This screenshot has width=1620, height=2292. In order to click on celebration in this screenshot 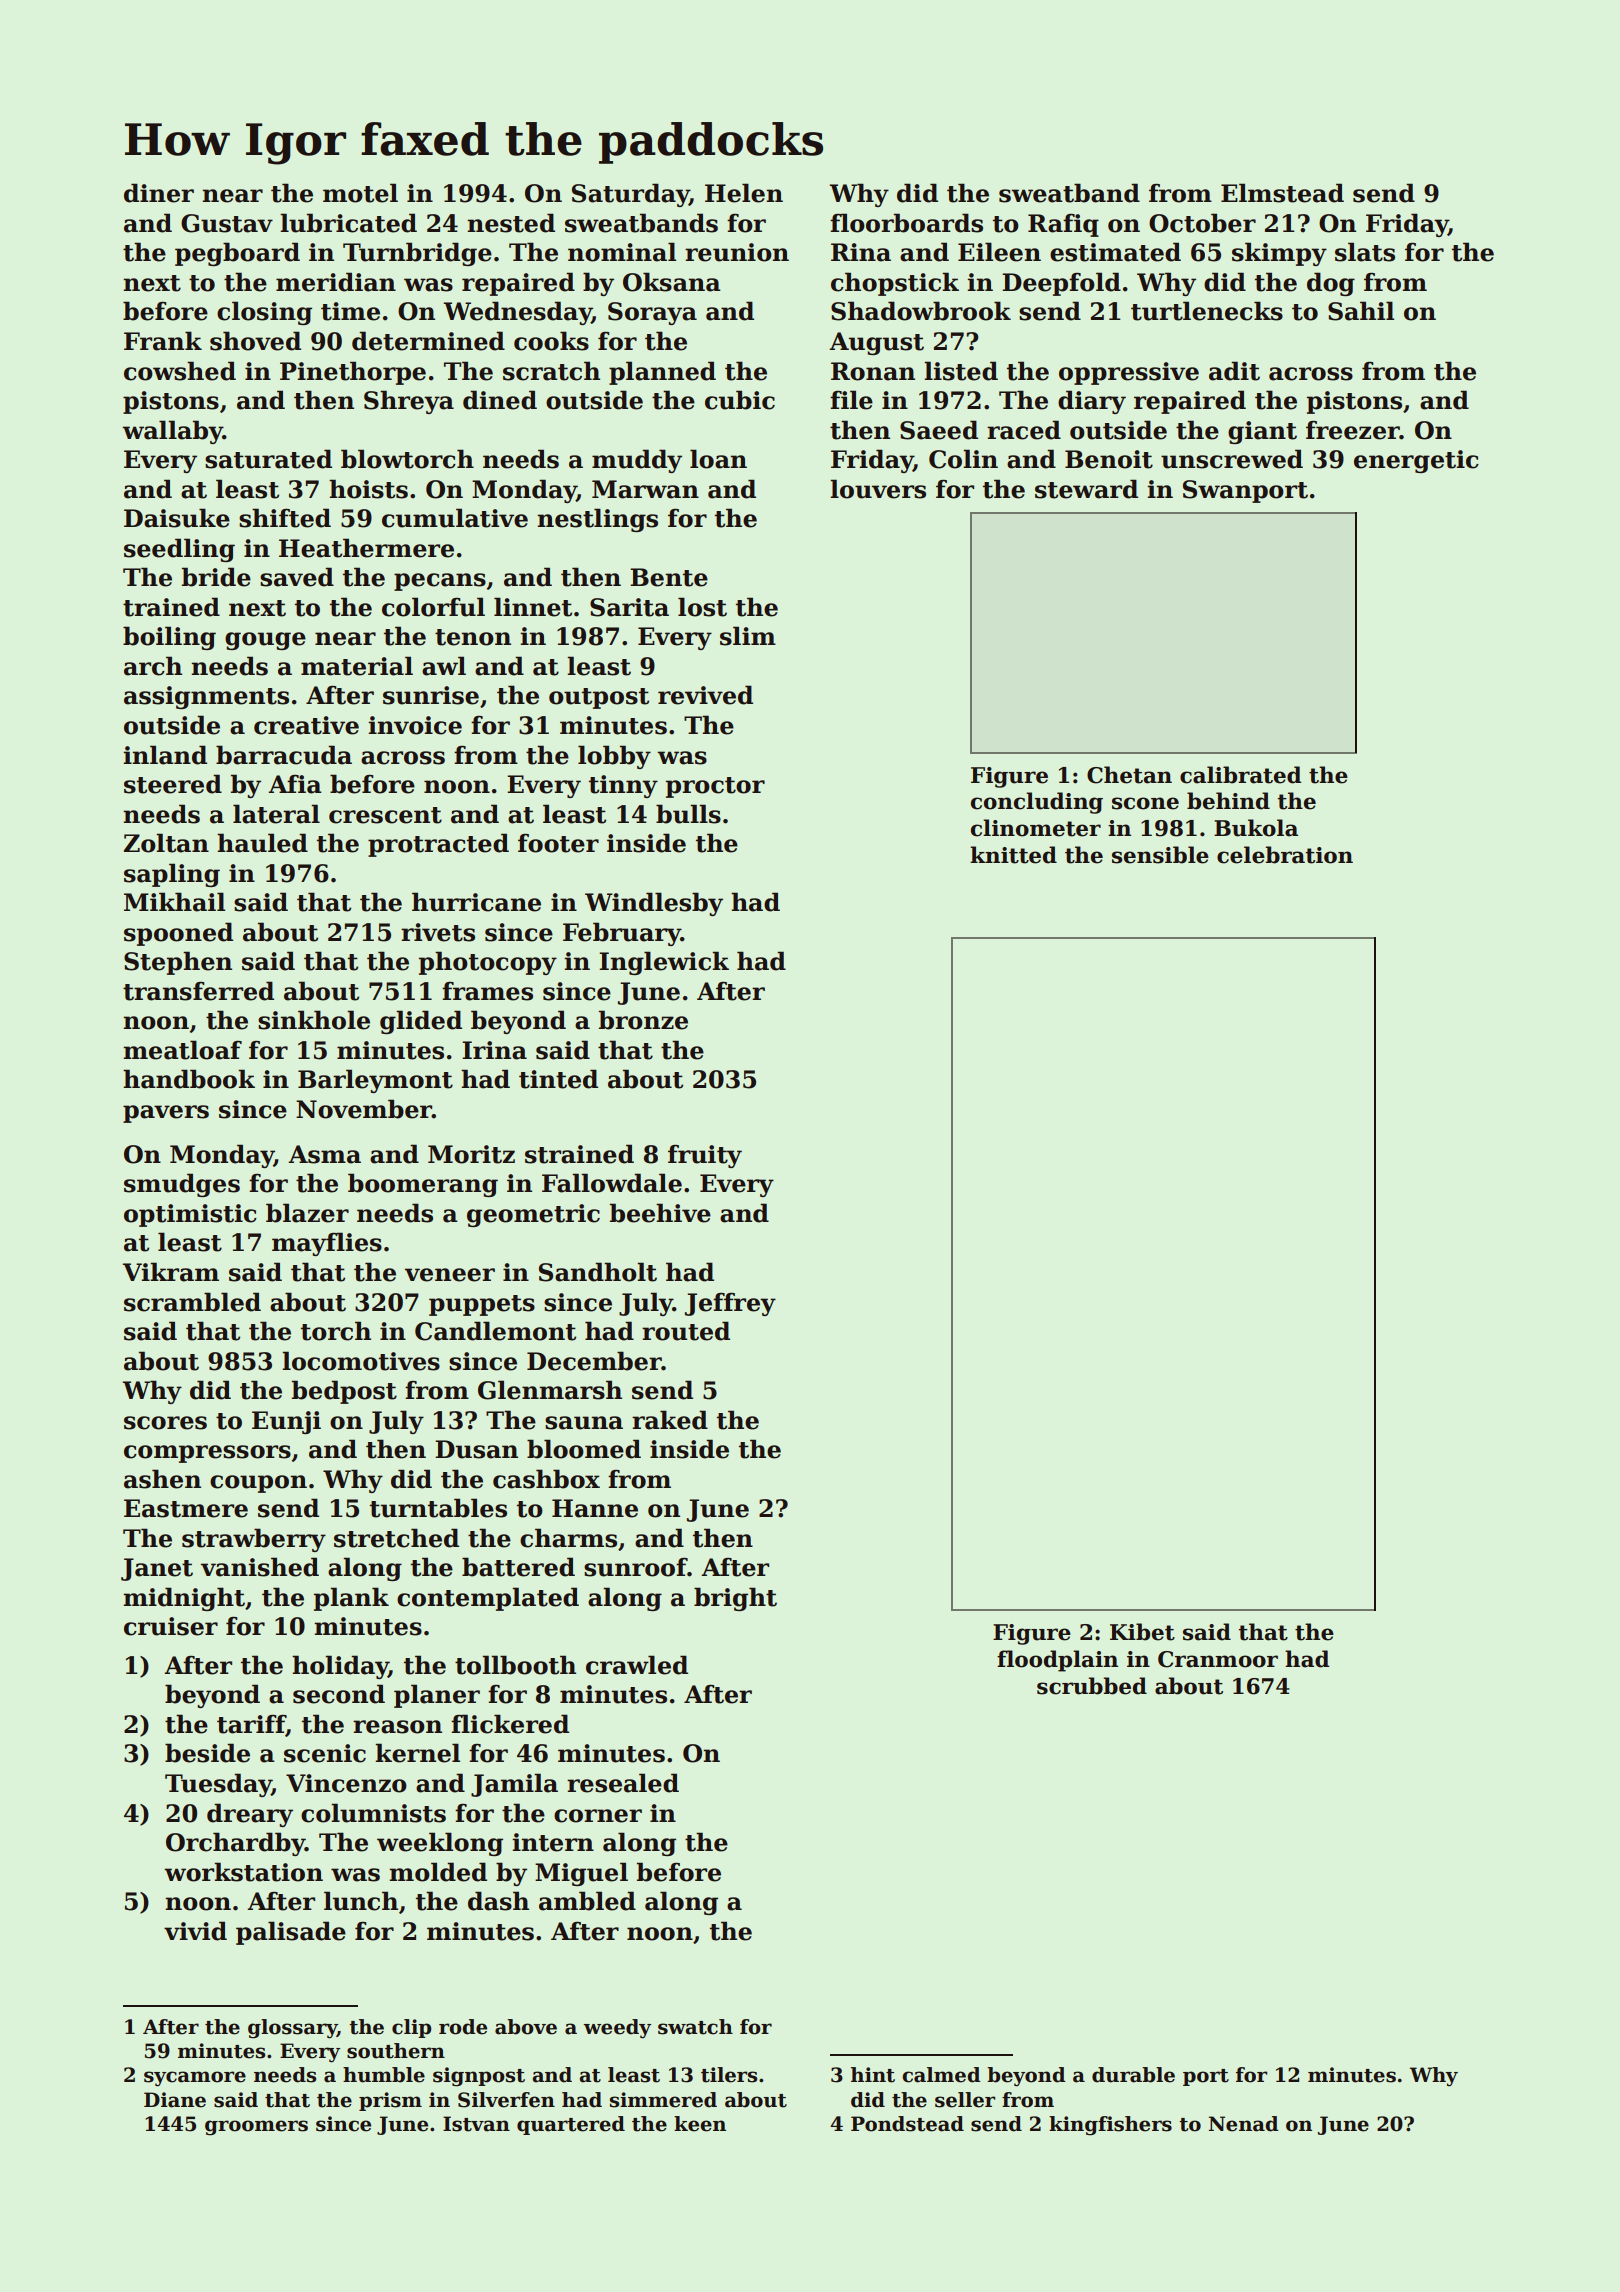, I will do `click(1285, 855)`.
